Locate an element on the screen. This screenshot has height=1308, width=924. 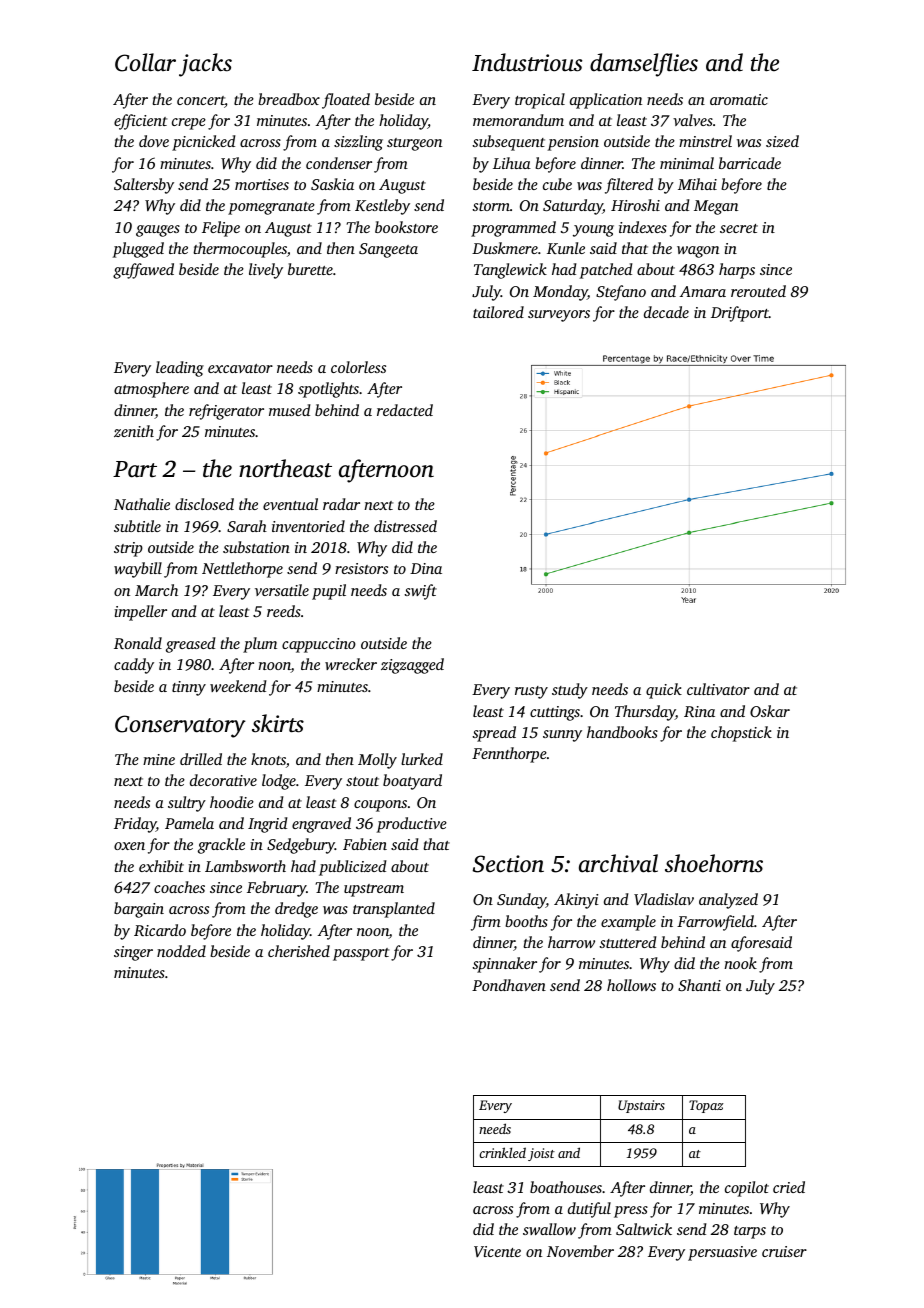
wrecker is located at coordinates (351, 664).
